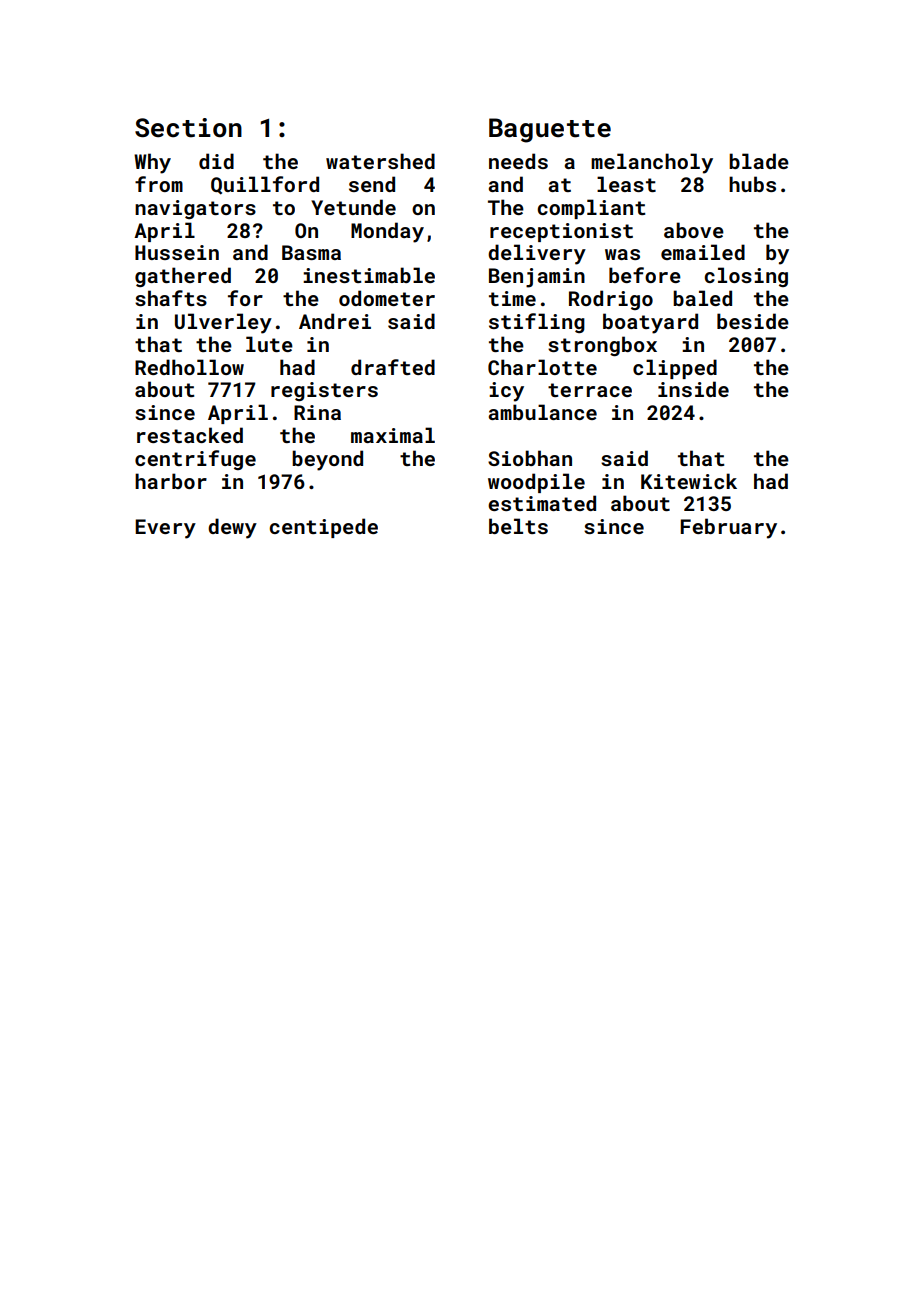 This screenshot has width=924, height=1311. Describe the element at coordinates (159, 184) in the screenshot. I see `from` at that location.
